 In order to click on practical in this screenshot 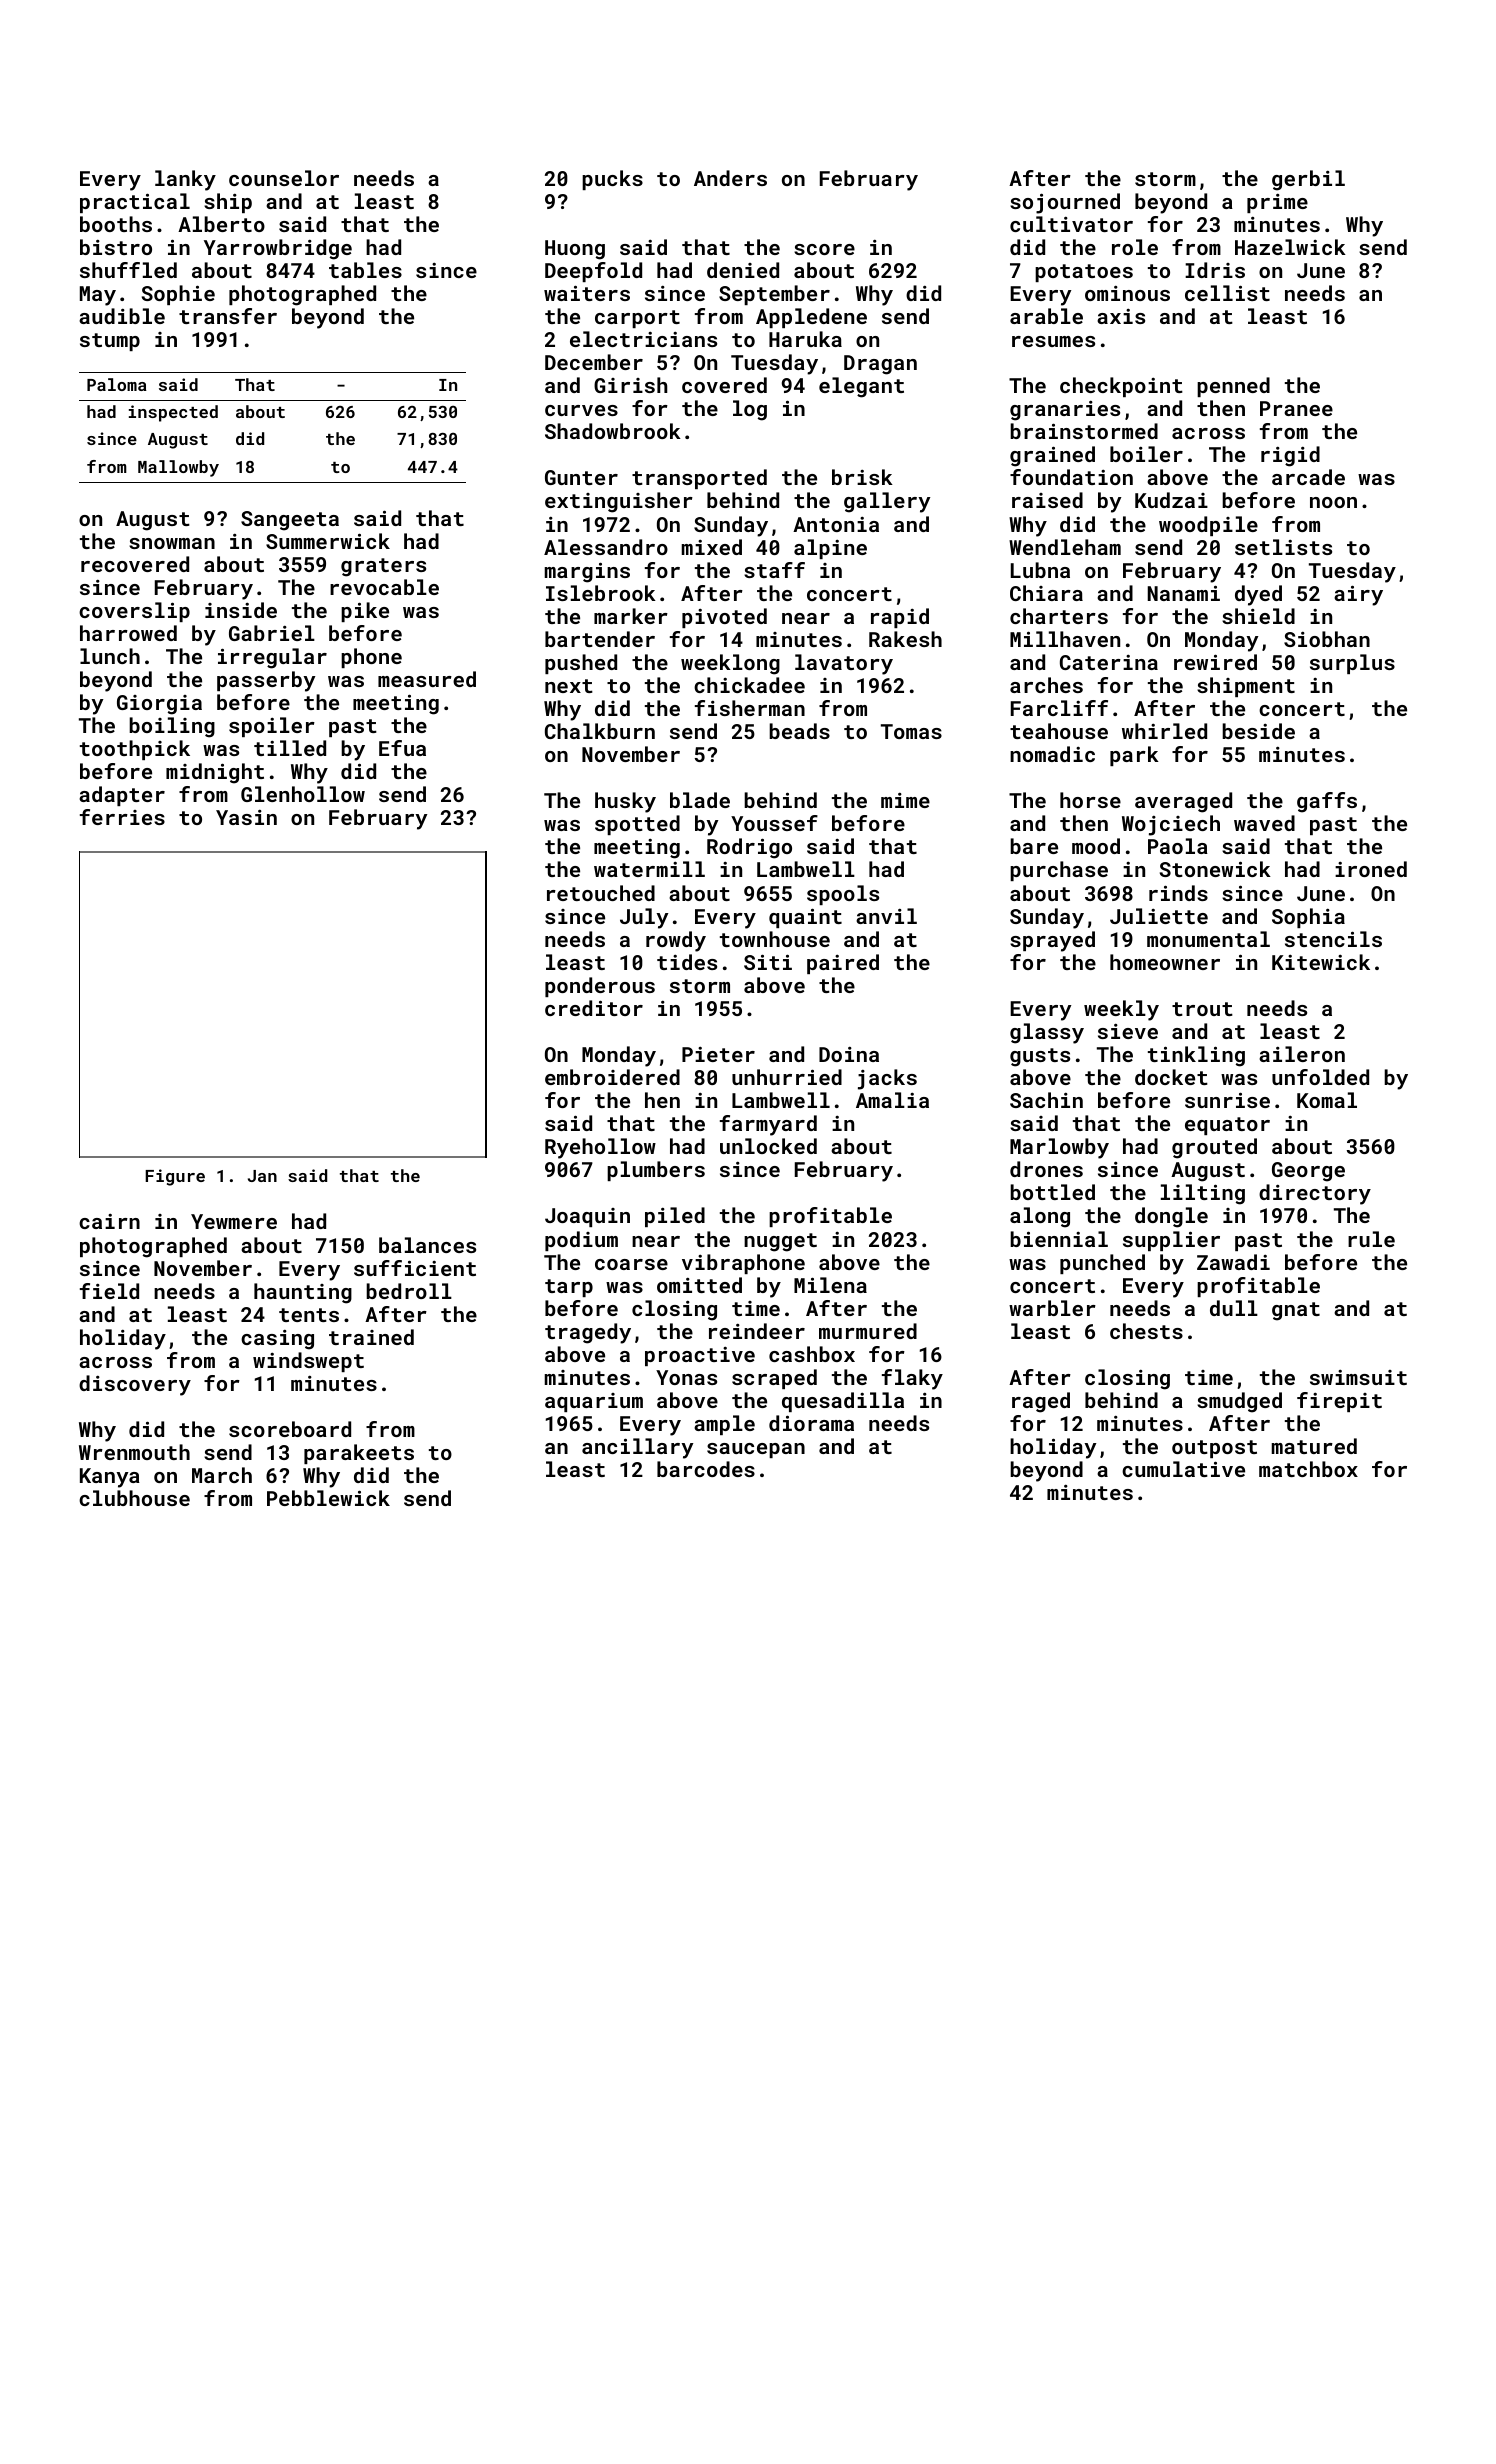, I will do `click(135, 203)`.
